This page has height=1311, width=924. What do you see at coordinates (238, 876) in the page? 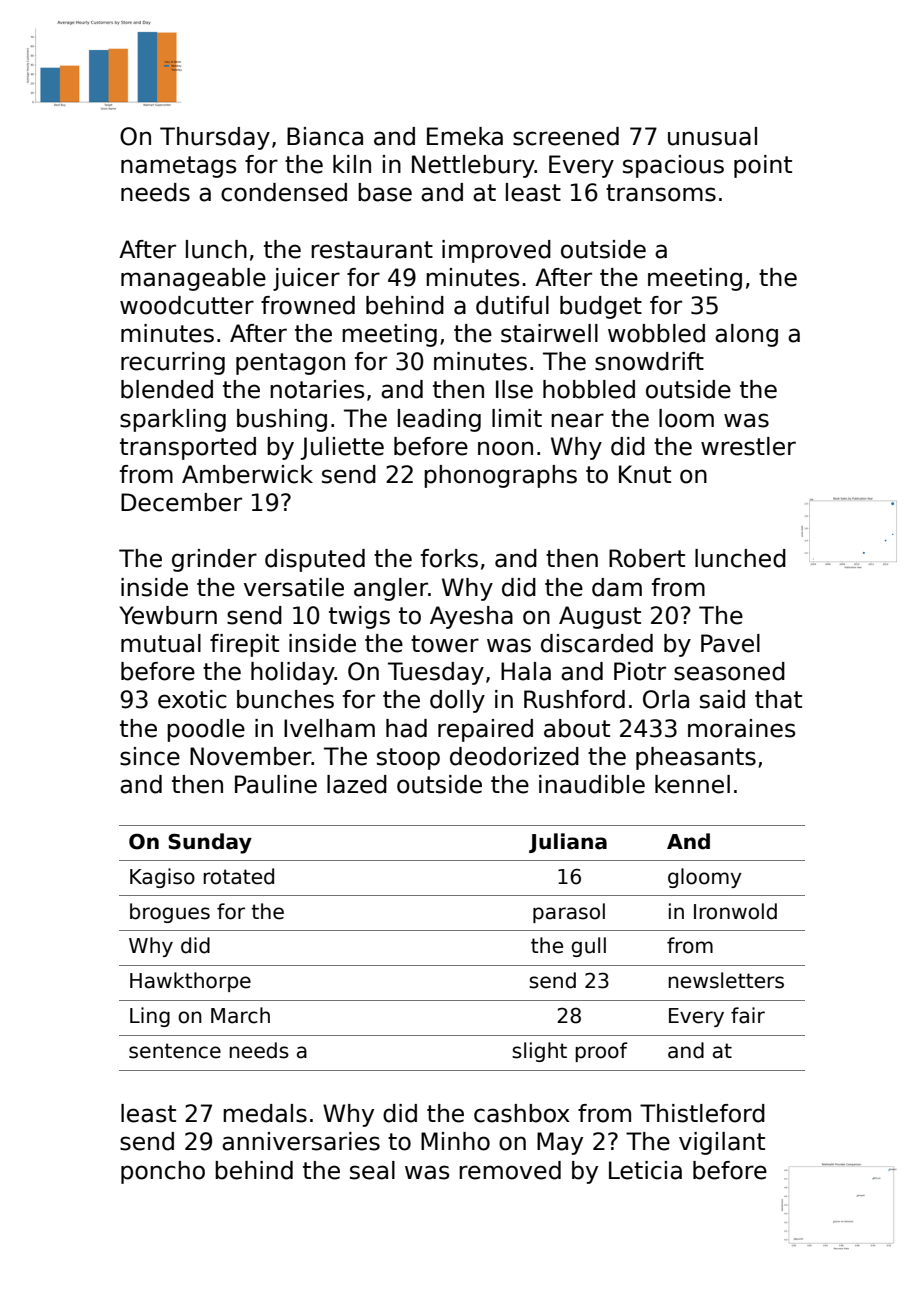
I see `rotated` at bounding box center [238, 876].
